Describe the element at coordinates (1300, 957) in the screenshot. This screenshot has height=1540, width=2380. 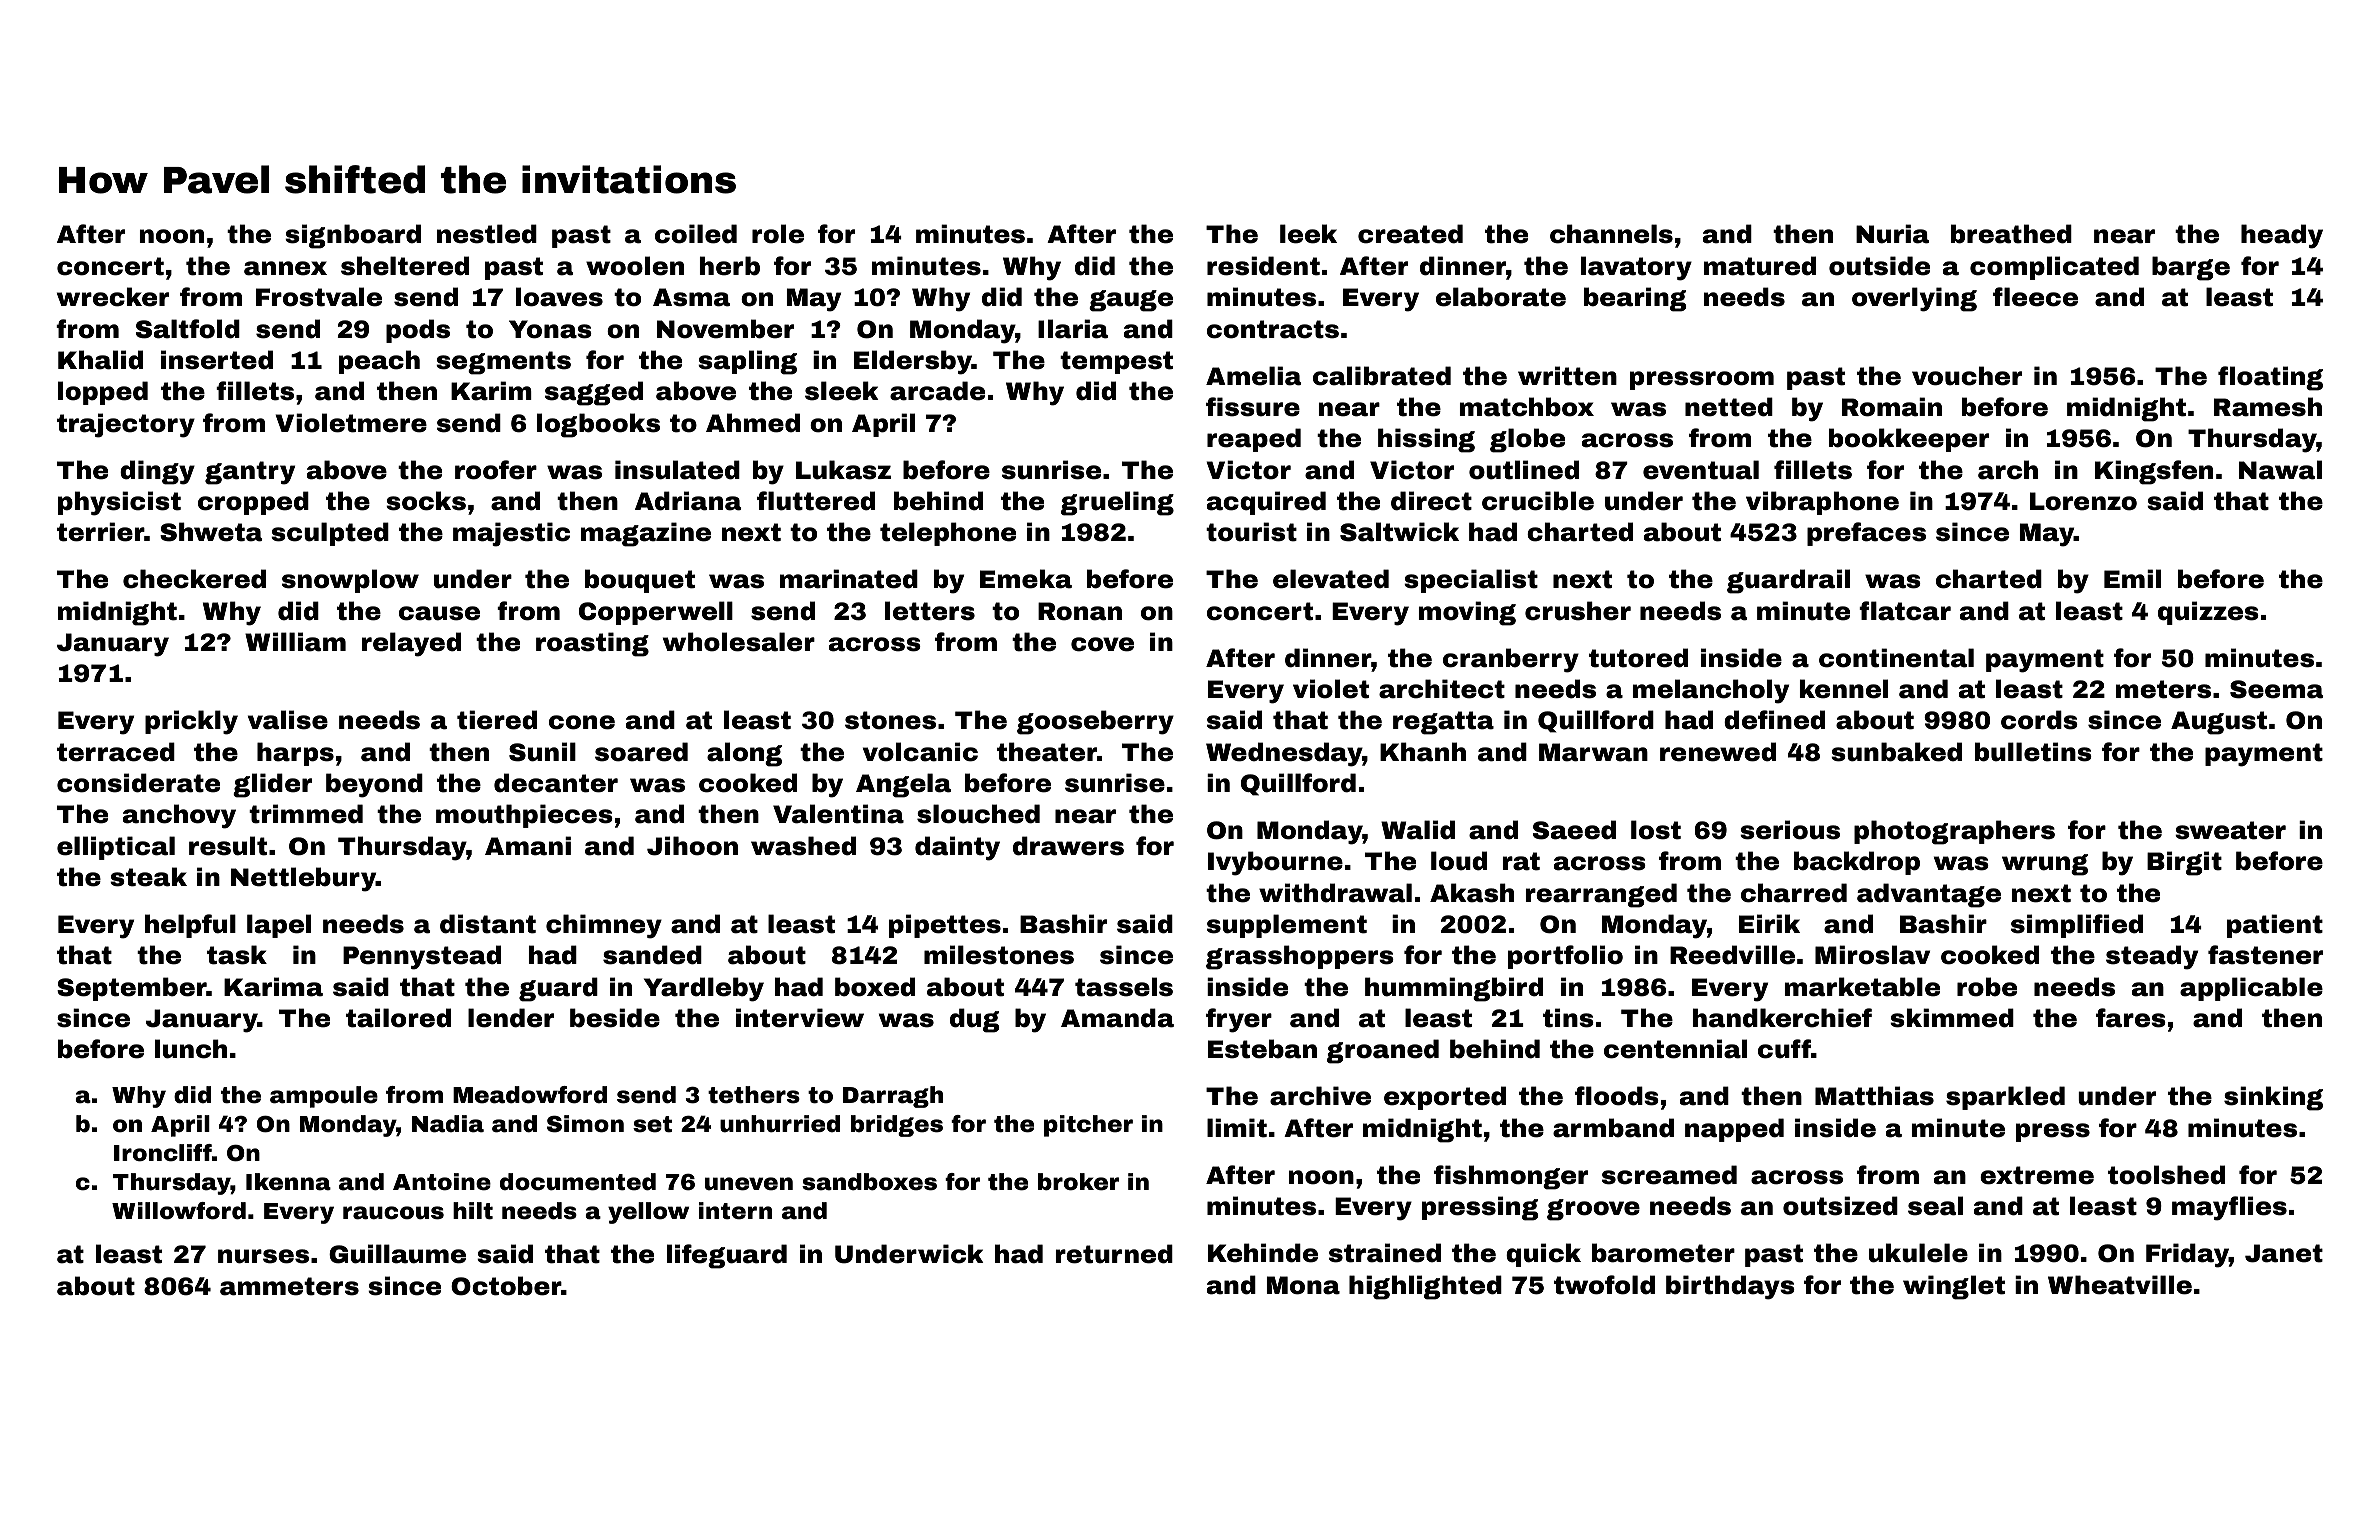
I see `grasshoppers` at that location.
